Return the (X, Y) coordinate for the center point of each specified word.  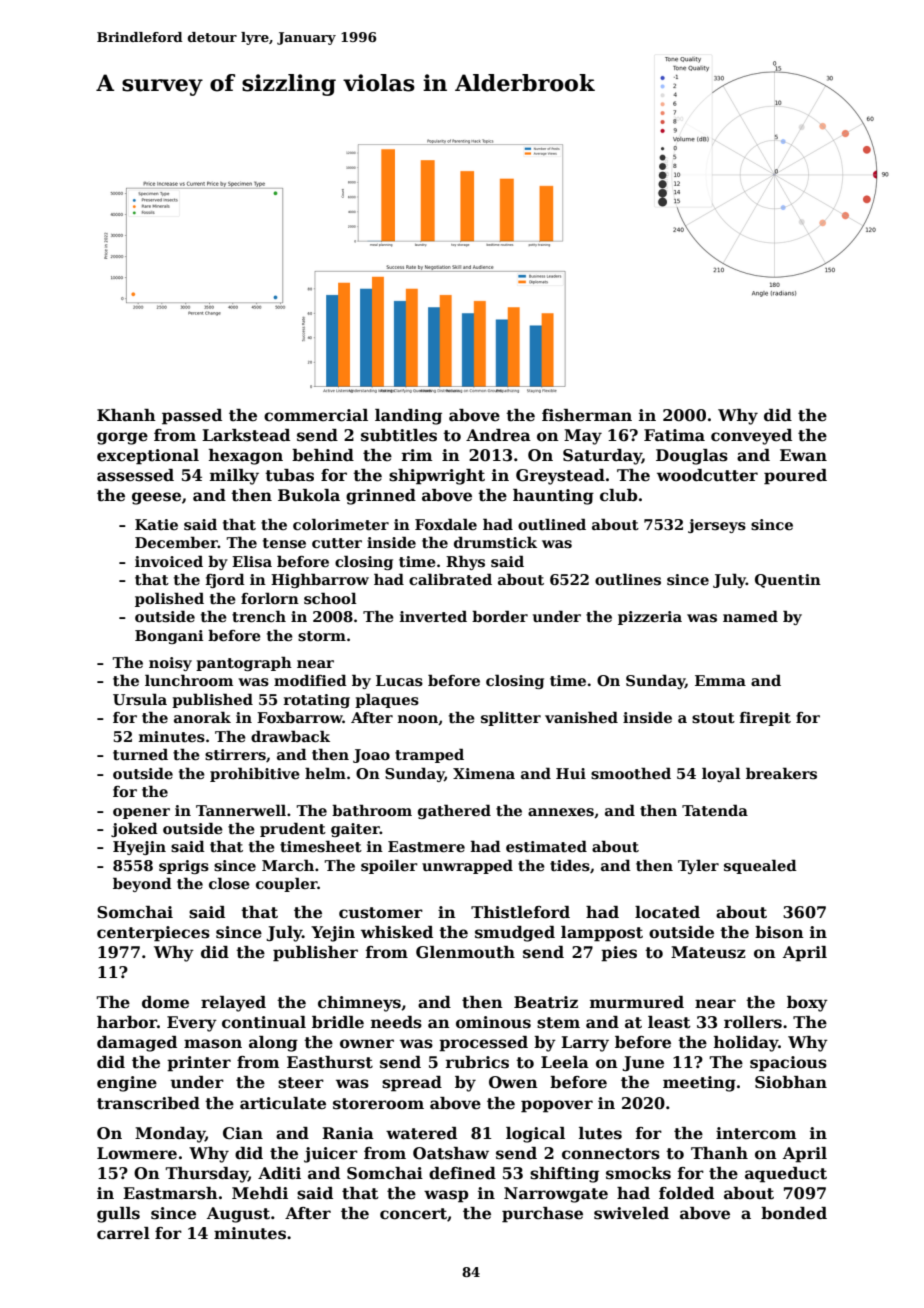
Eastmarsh (170, 1193)
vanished (581, 717)
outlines (628, 579)
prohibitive (255, 774)
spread (412, 1084)
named (750, 616)
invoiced (169, 561)
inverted (433, 616)
